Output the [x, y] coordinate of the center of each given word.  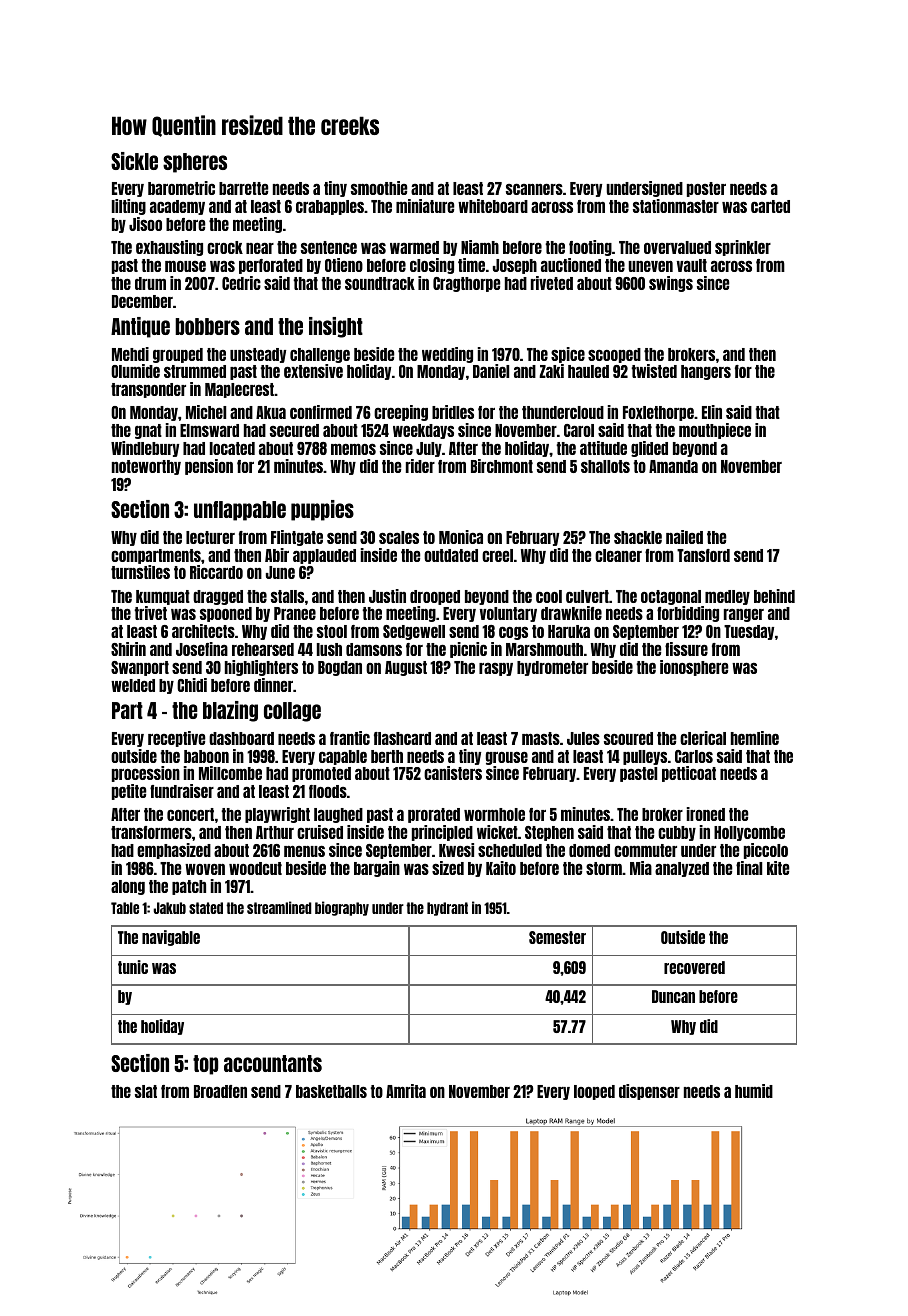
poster [706, 189]
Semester [557, 937]
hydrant [447, 909]
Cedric [241, 283]
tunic [133, 967]
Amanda [673, 466]
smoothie [379, 188]
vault [692, 265]
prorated [434, 815]
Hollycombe [749, 833]
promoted [321, 774]
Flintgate [297, 538]
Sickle [134, 161]
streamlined [279, 907]
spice [568, 355]
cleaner [618, 555]
